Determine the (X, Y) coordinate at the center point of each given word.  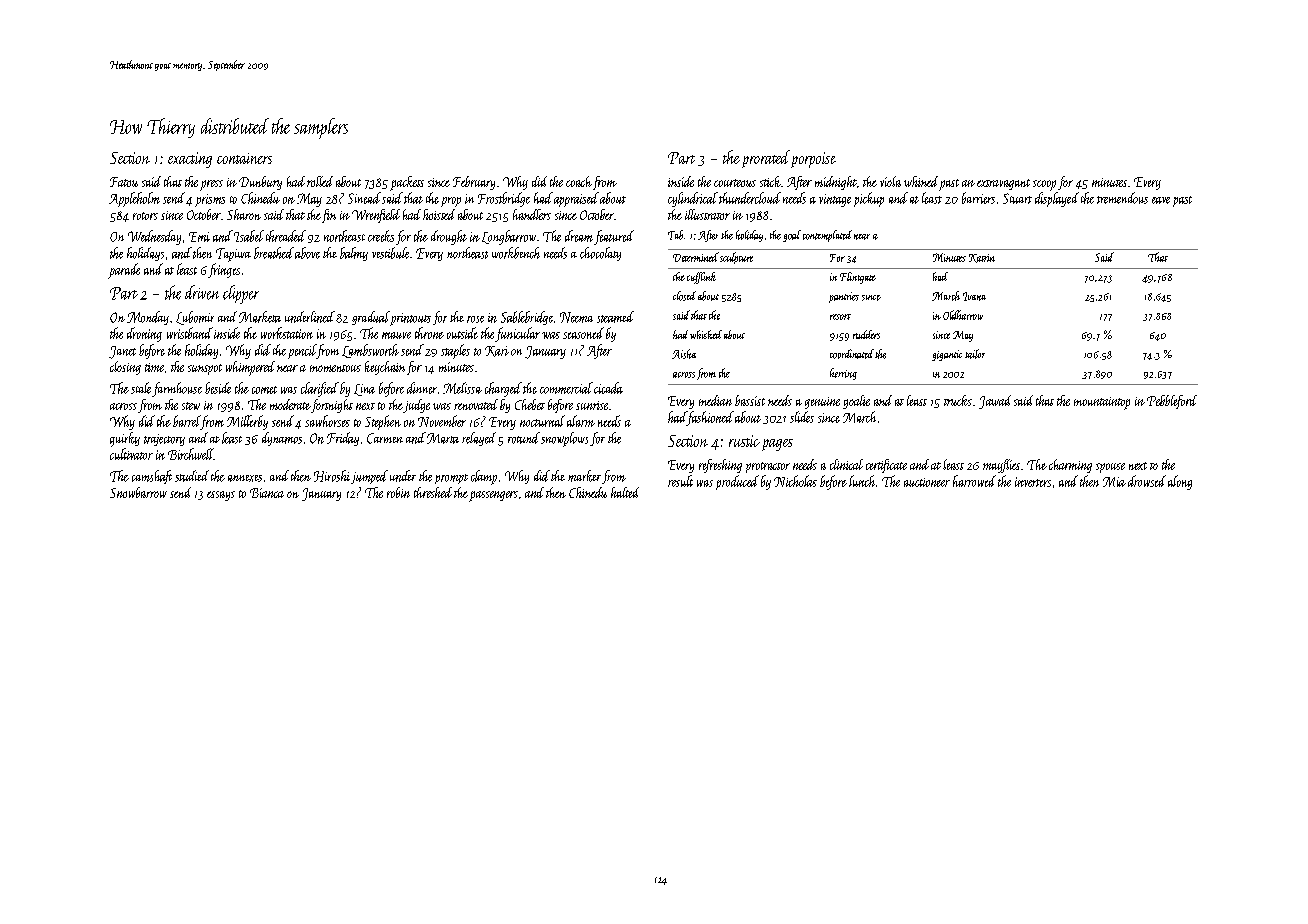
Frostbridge (504, 199)
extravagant (1003, 184)
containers (244, 158)
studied (192, 476)
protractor (768, 467)
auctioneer (927, 482)
